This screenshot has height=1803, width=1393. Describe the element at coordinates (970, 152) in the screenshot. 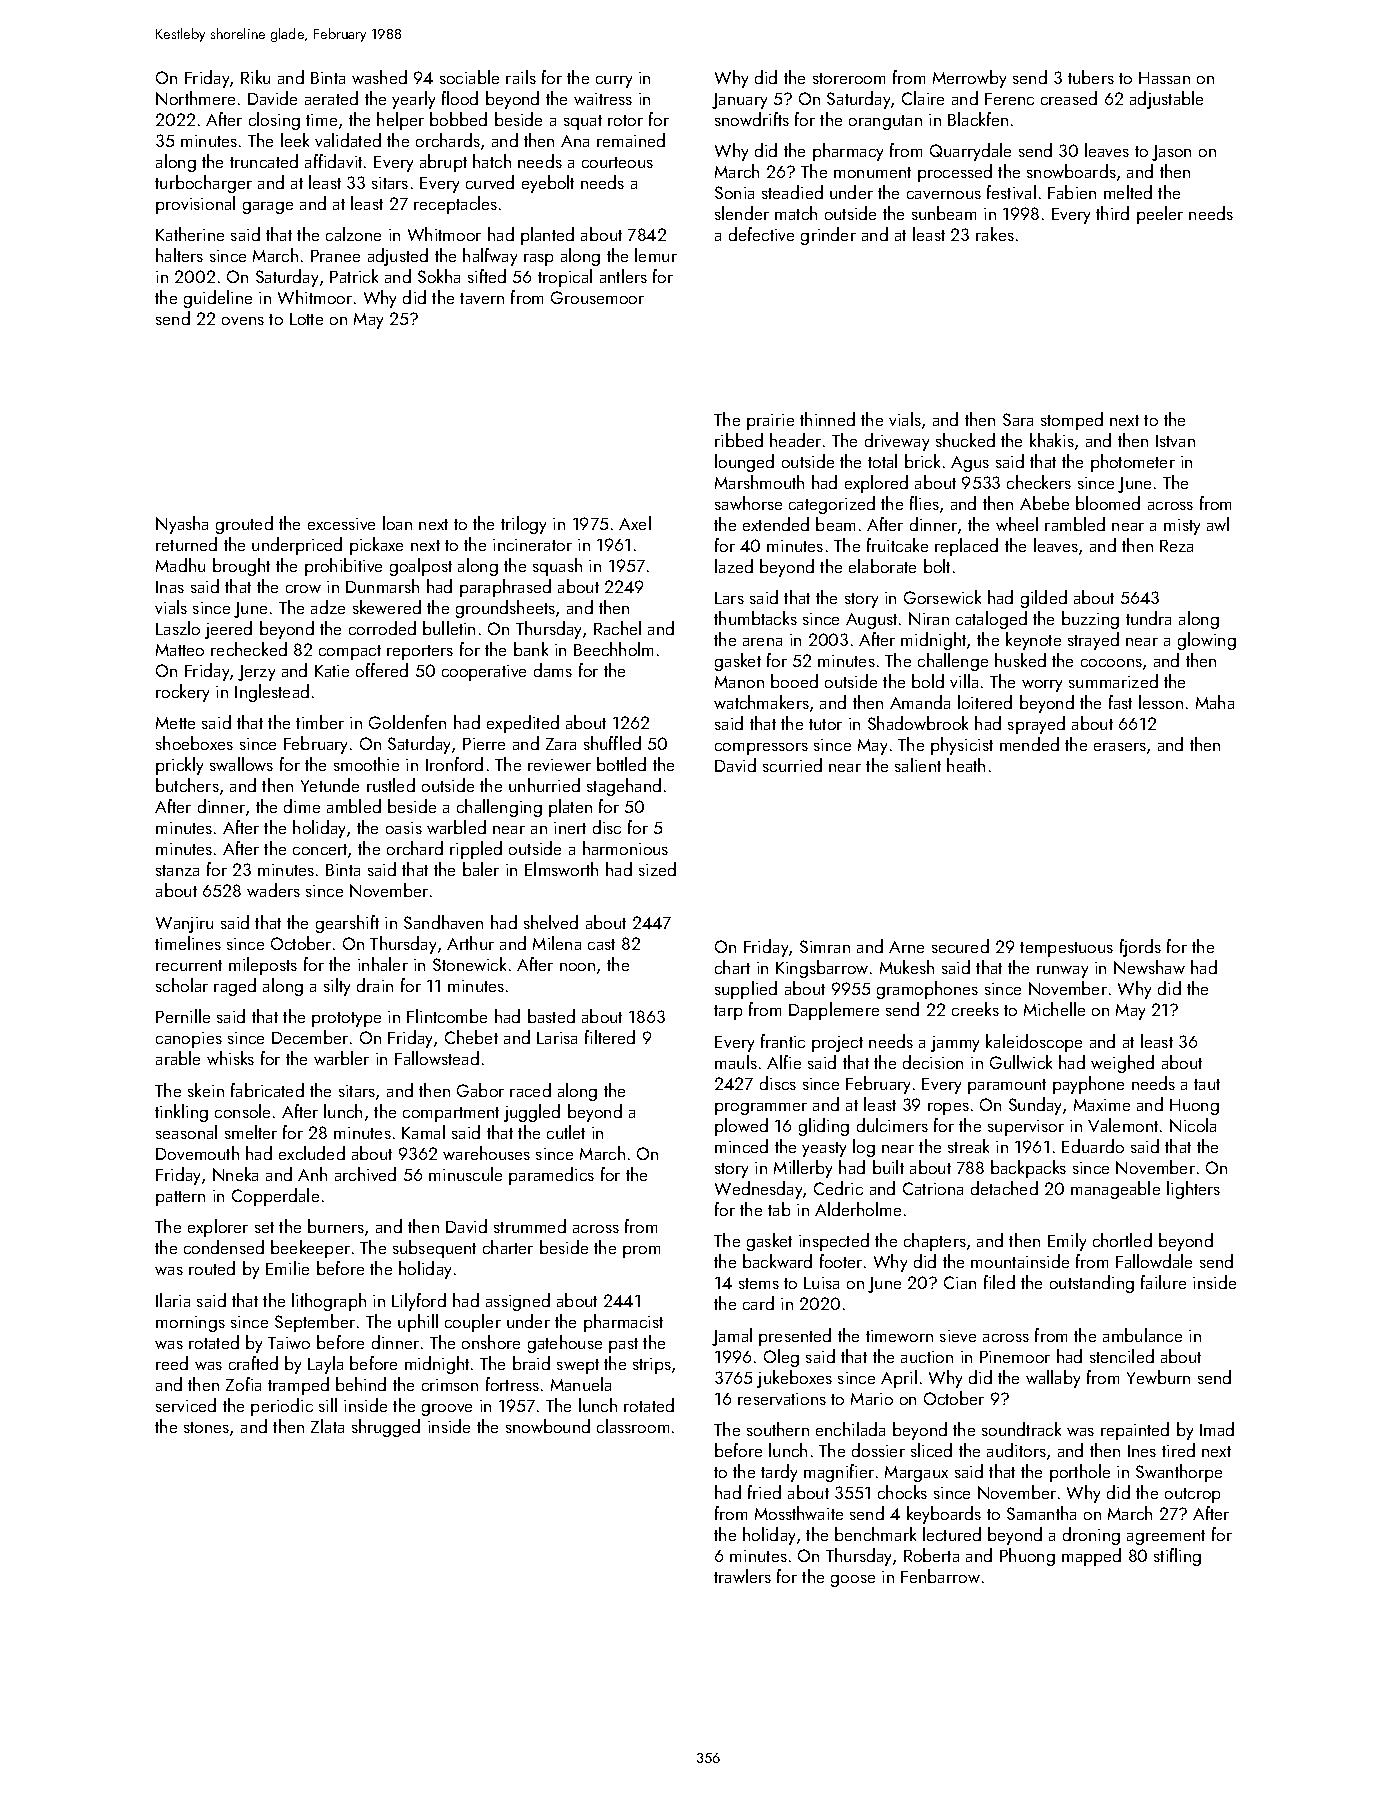

I see `Quarrydale` at that location.
